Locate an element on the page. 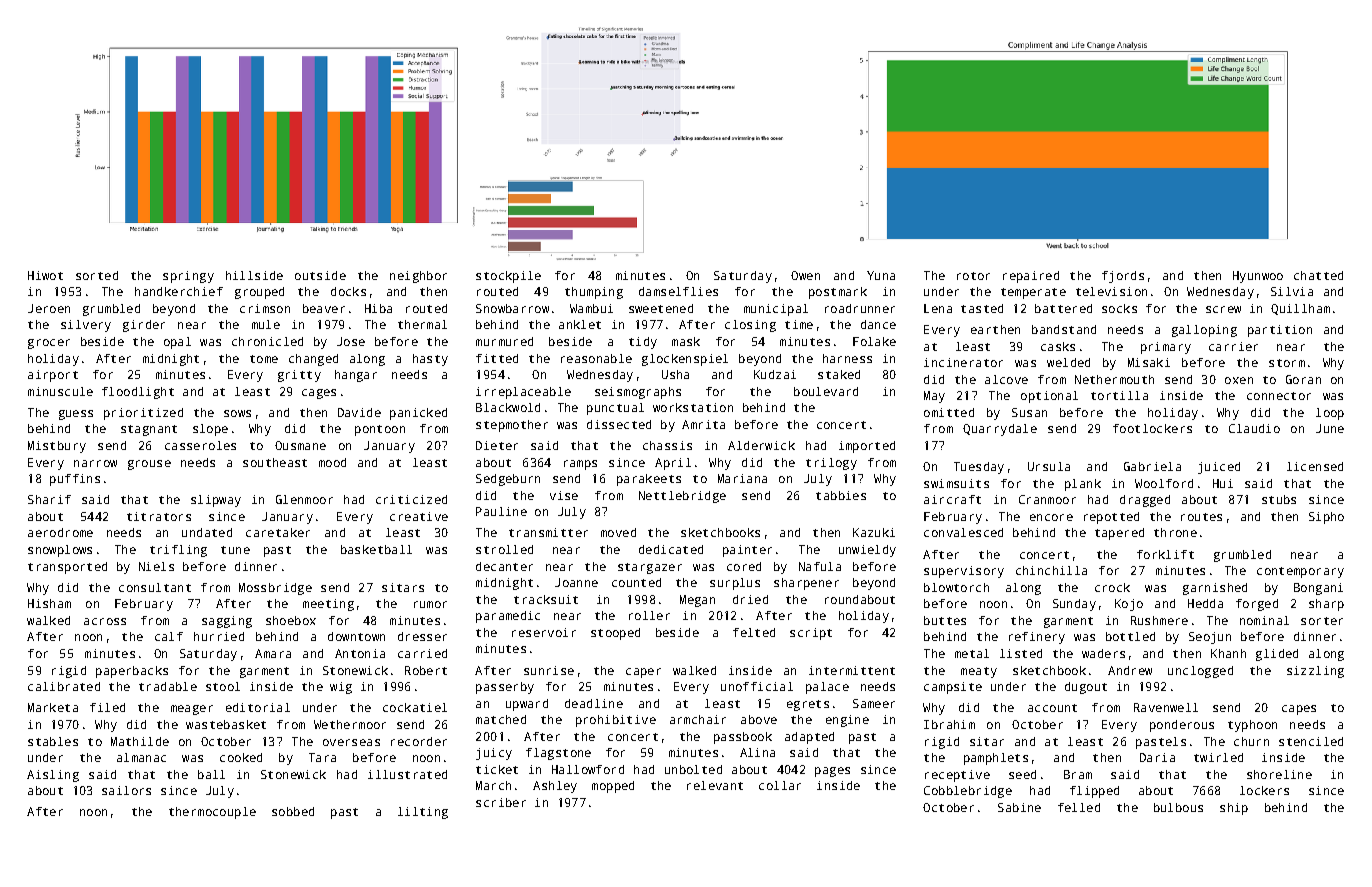  bandstand is located at coordinates (1064, 329).
